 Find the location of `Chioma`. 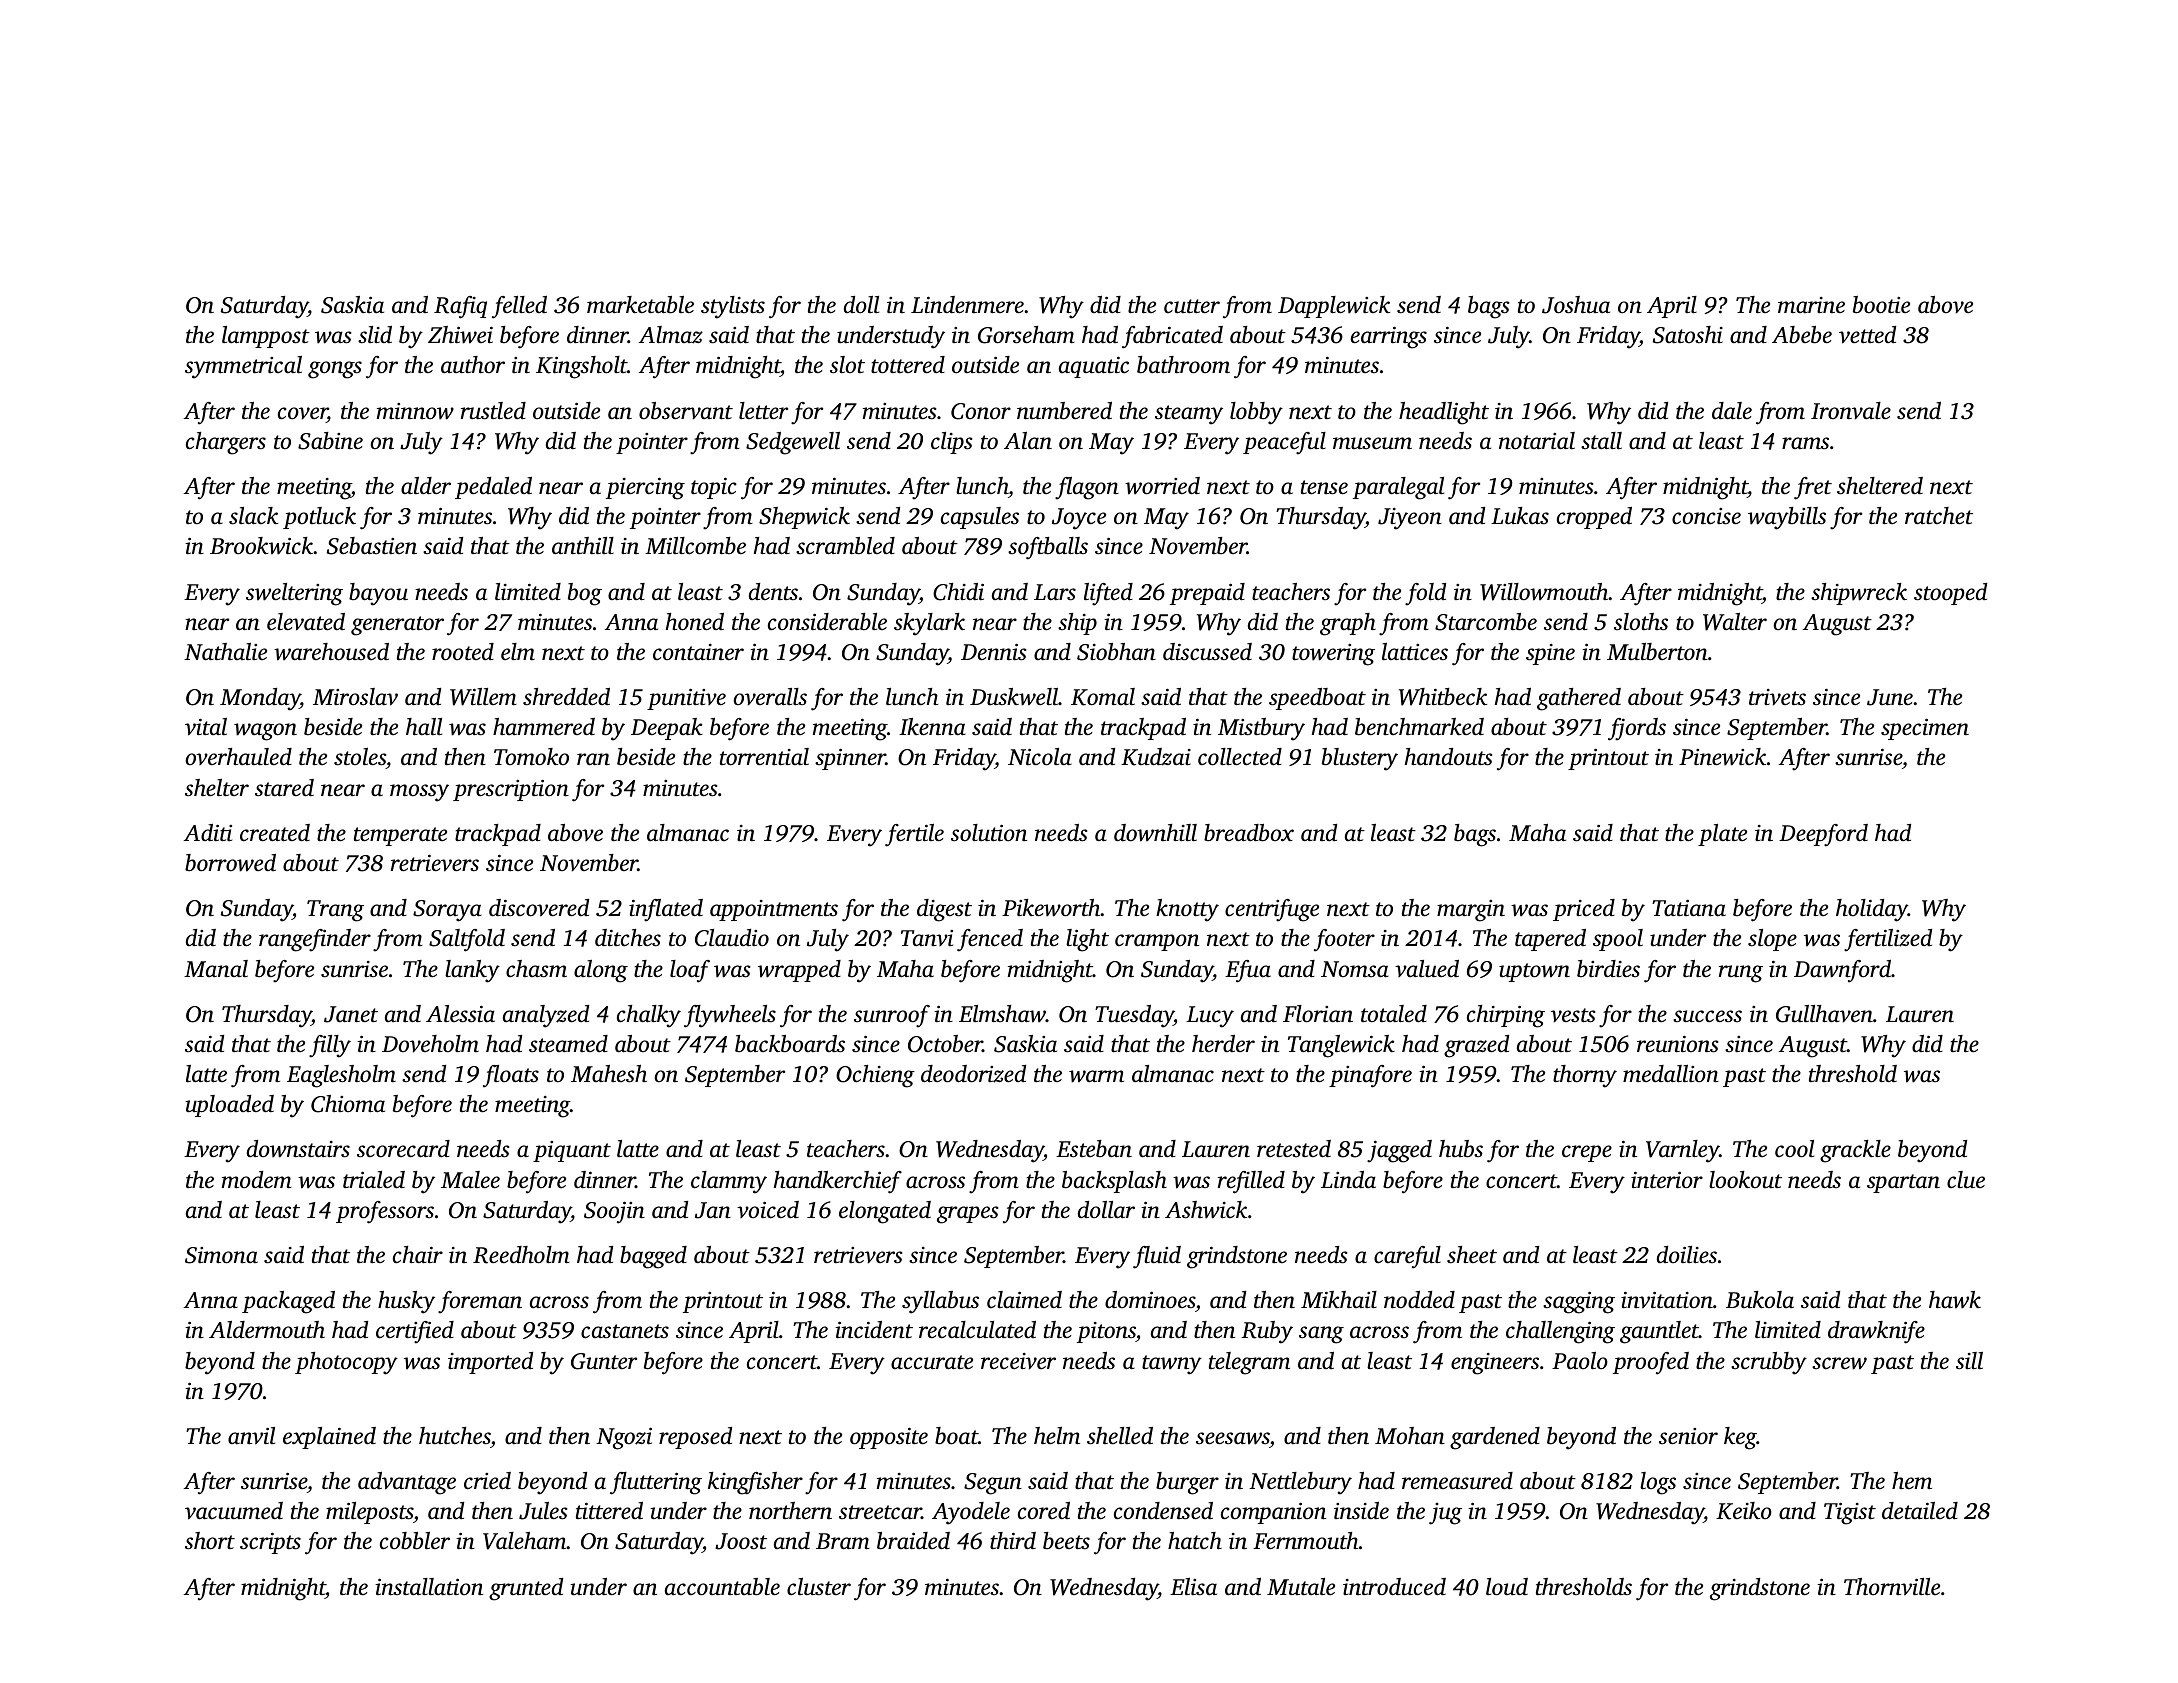

Chioma is located at coordinates (348, 1104).
